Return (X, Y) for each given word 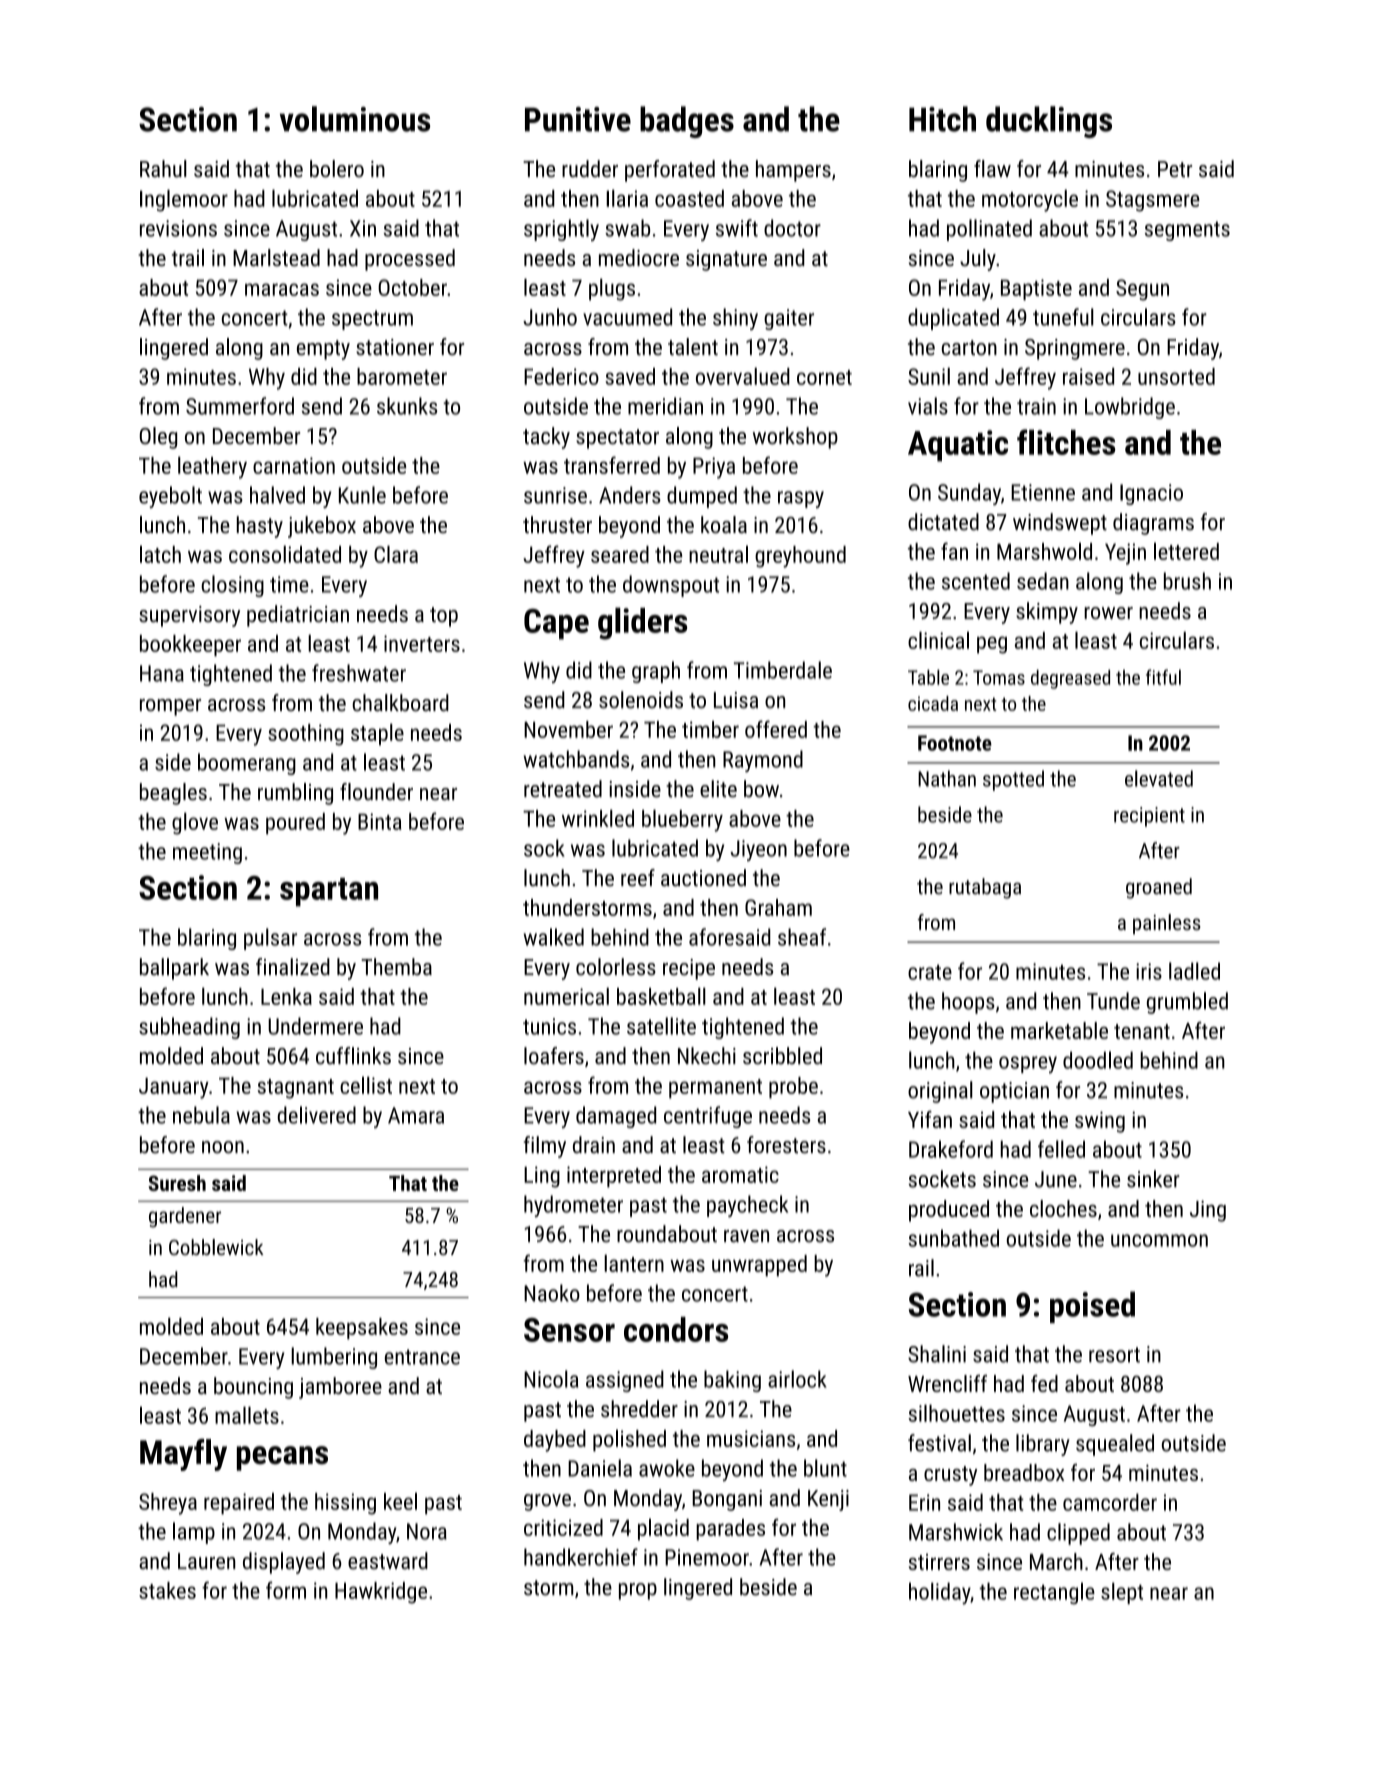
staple (377, 734)
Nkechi (707, 1056)
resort (1114, 1355)
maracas (282, 289)
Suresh (177, 1183)
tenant (1142, 1031)
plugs (612, 289)
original (940, 1092)
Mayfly (183, 1455)
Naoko (552, 1293)
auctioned (703, 878)
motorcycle (1030, 200)
